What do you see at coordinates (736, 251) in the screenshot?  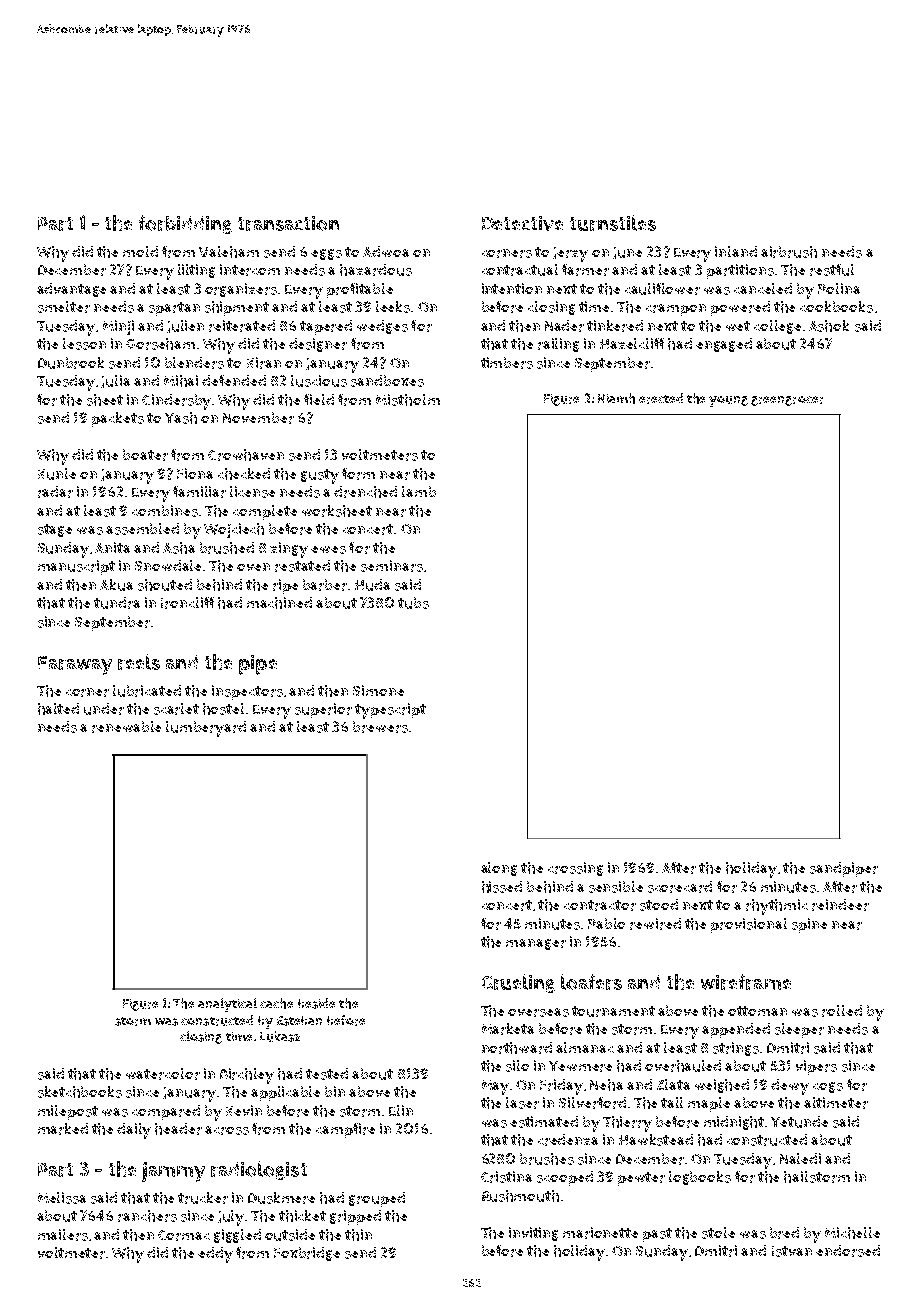 I see `inland` at bounding box center [736, 251].
